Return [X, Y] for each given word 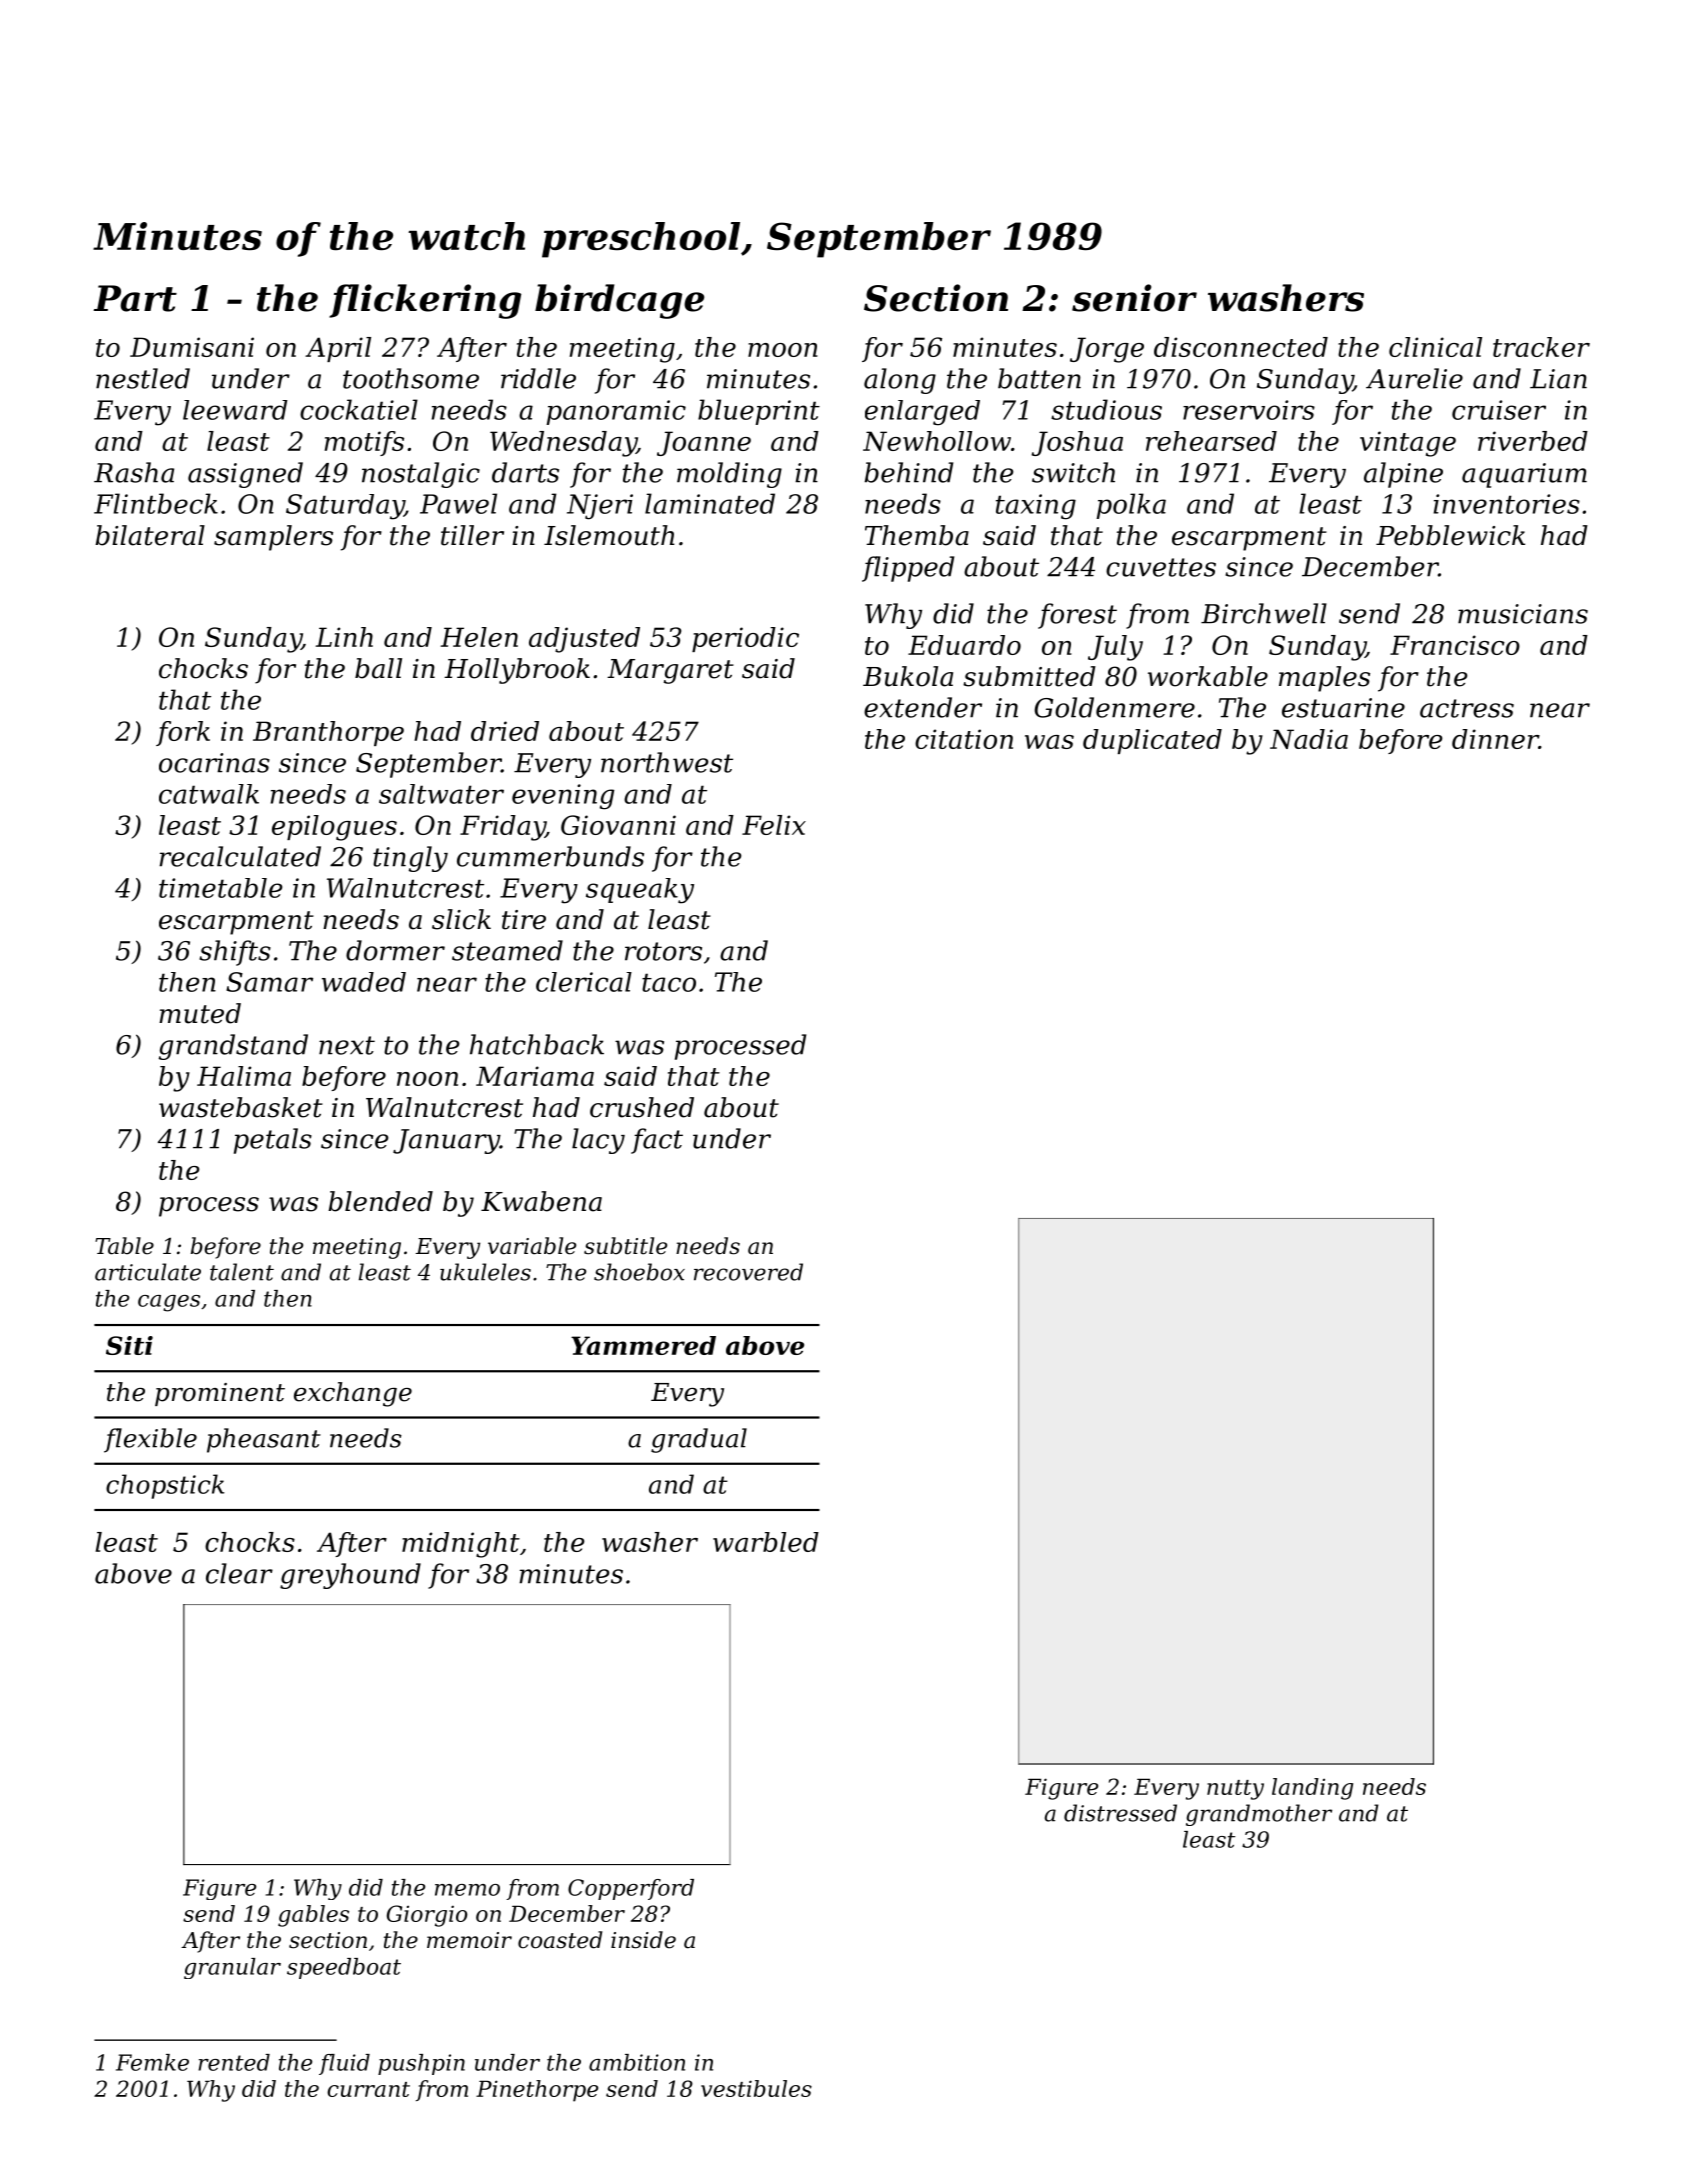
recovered [748, 1272]
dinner [1495, 739]
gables [313, 1916]
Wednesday [563, 444]
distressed [1120, 1813]
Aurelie [1414, 378]
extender [923, 707]
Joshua [1077, 443]
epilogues [334, 828]
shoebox [639, 1272]
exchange [353, 1394]
